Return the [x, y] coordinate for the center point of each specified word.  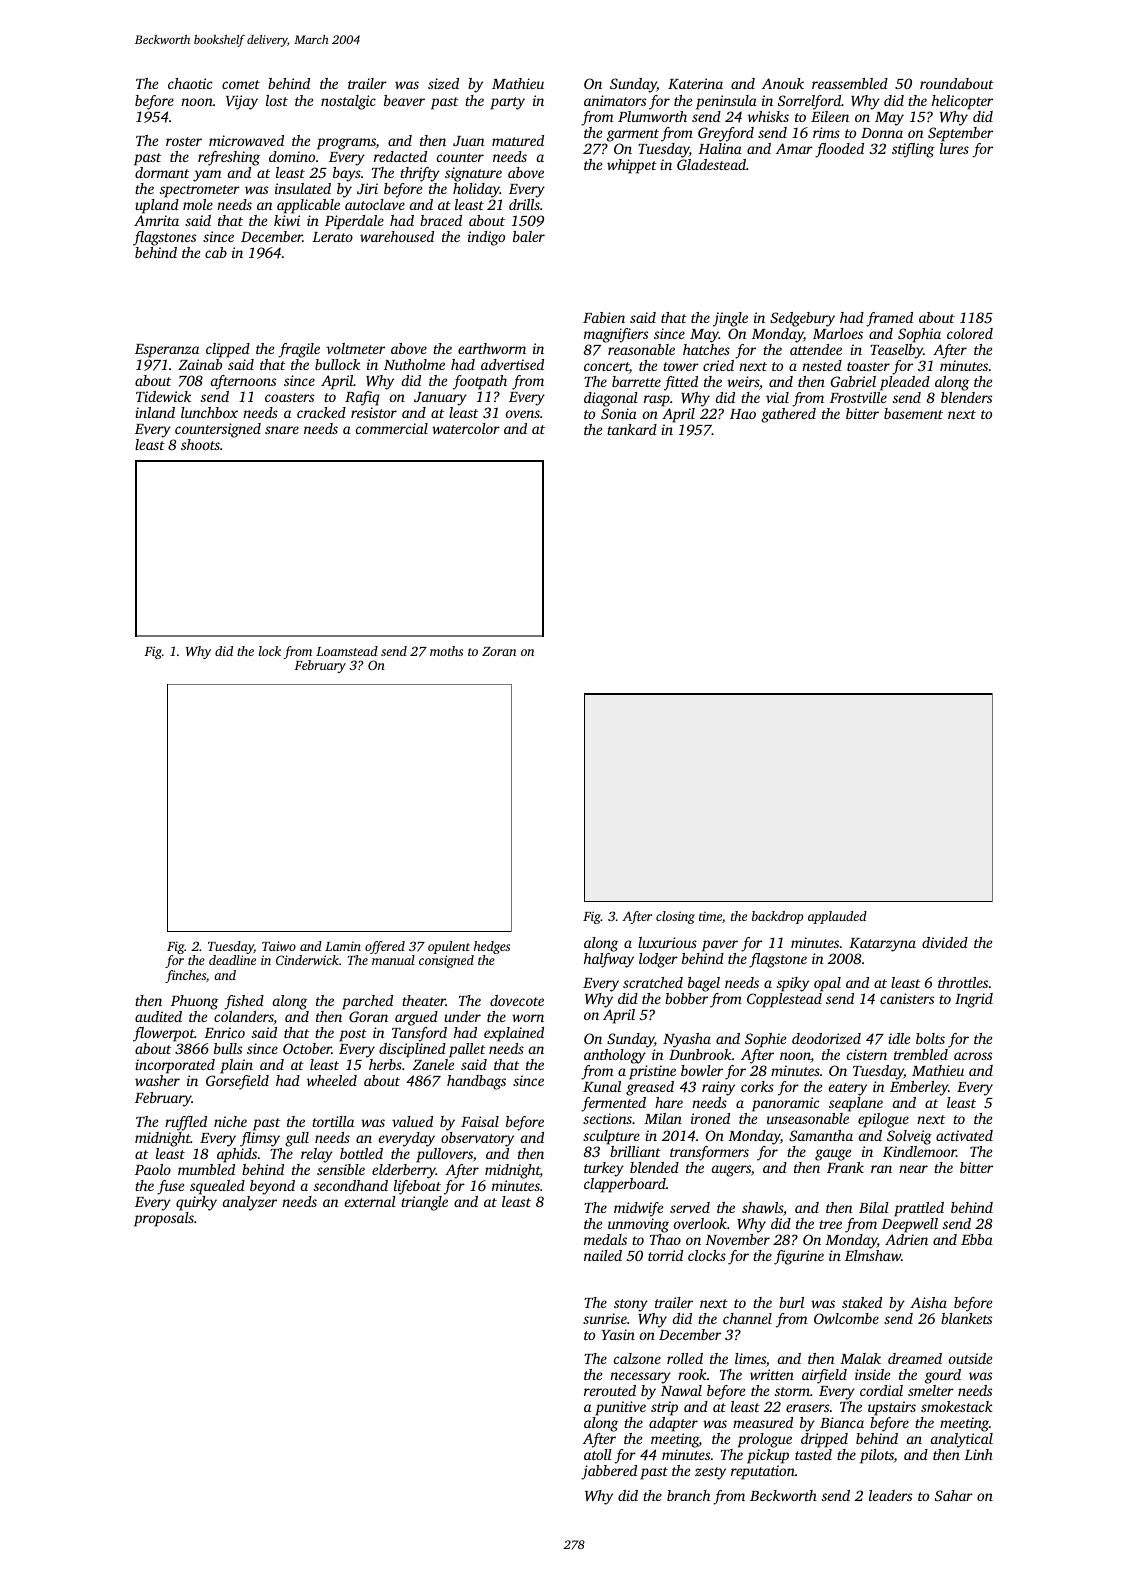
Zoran [499, 651]
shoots [200, 444]
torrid [665, 1255]
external [370, 1201]
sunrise [605, 1318]
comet [241, 84]
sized [443, 83]
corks [757, 1086]
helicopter [962, 102]
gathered [788, 415]
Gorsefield [237, 1082]
